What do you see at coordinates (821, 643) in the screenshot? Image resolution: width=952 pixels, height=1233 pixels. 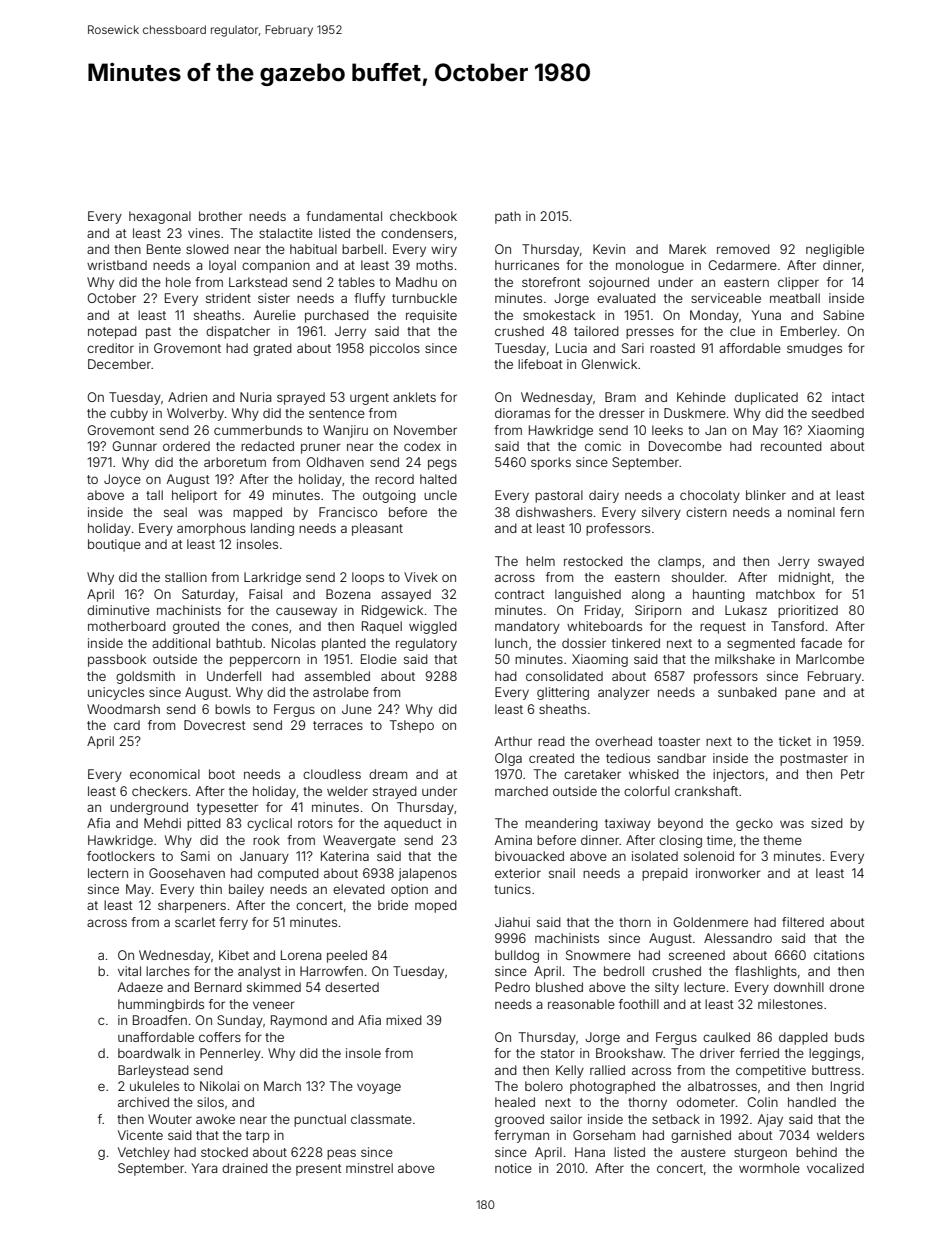 I see `facade` at bounding box center [821, 643].
